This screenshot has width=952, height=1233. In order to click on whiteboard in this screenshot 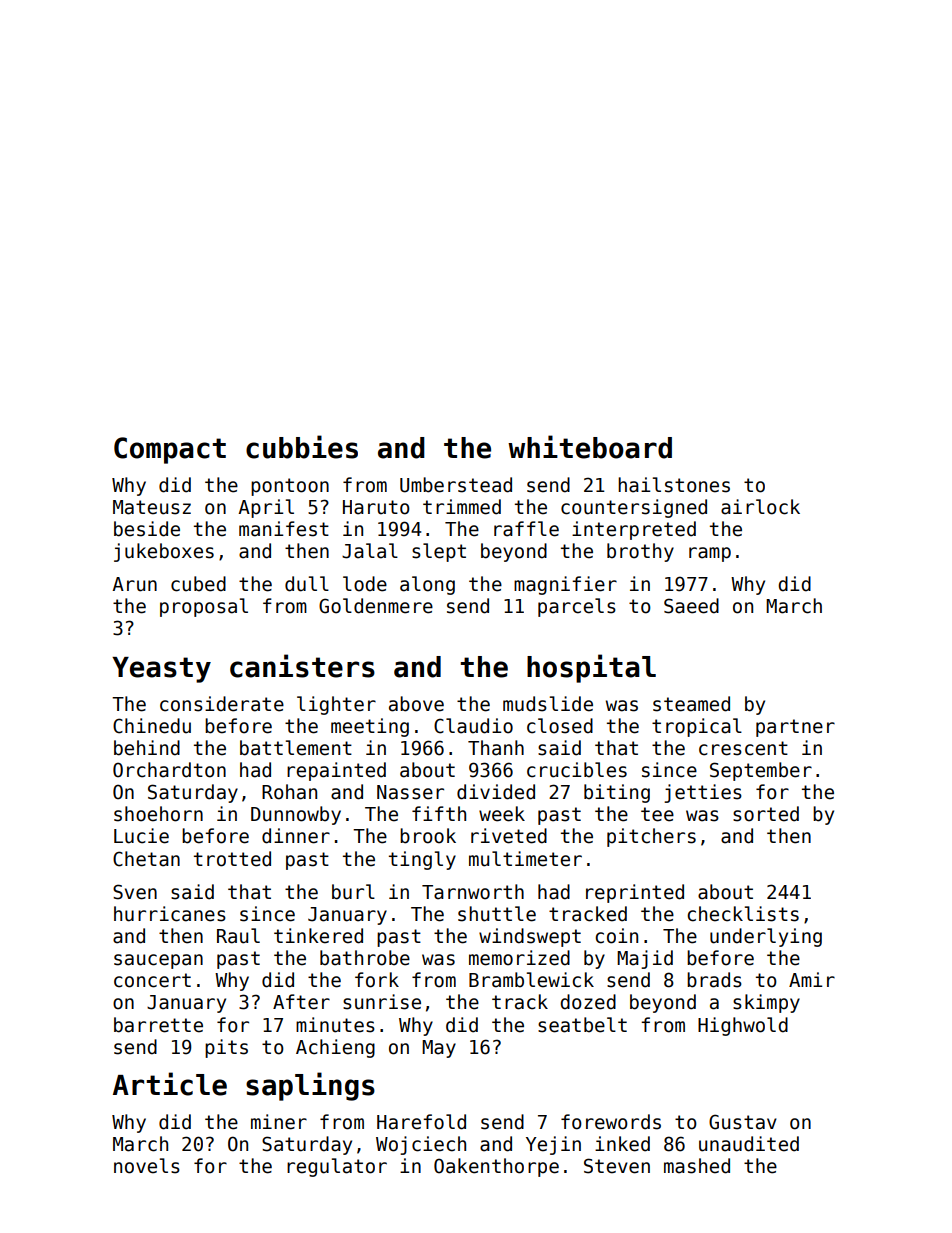, I will do `click(590, 447)`.
